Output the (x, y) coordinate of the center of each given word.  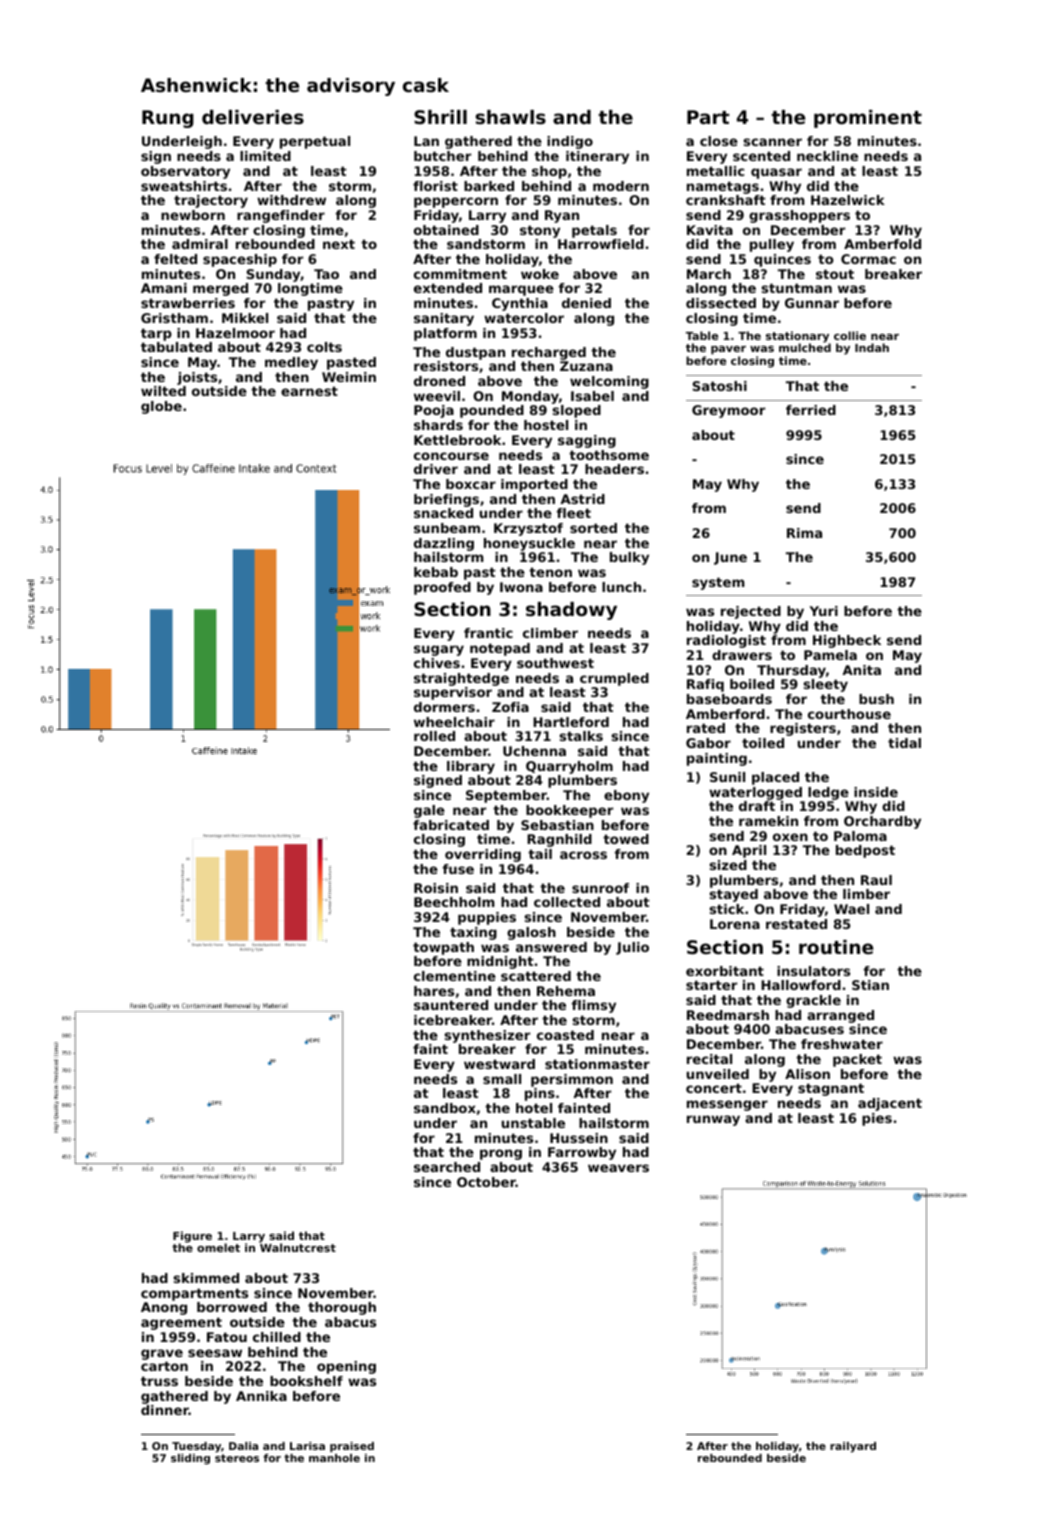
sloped (577, 411)
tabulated (176, 347)
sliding (190, 1459)
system (718, 583)
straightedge (461, 679)
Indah (872, 347)
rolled (434, 736)
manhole (334, 1458)
